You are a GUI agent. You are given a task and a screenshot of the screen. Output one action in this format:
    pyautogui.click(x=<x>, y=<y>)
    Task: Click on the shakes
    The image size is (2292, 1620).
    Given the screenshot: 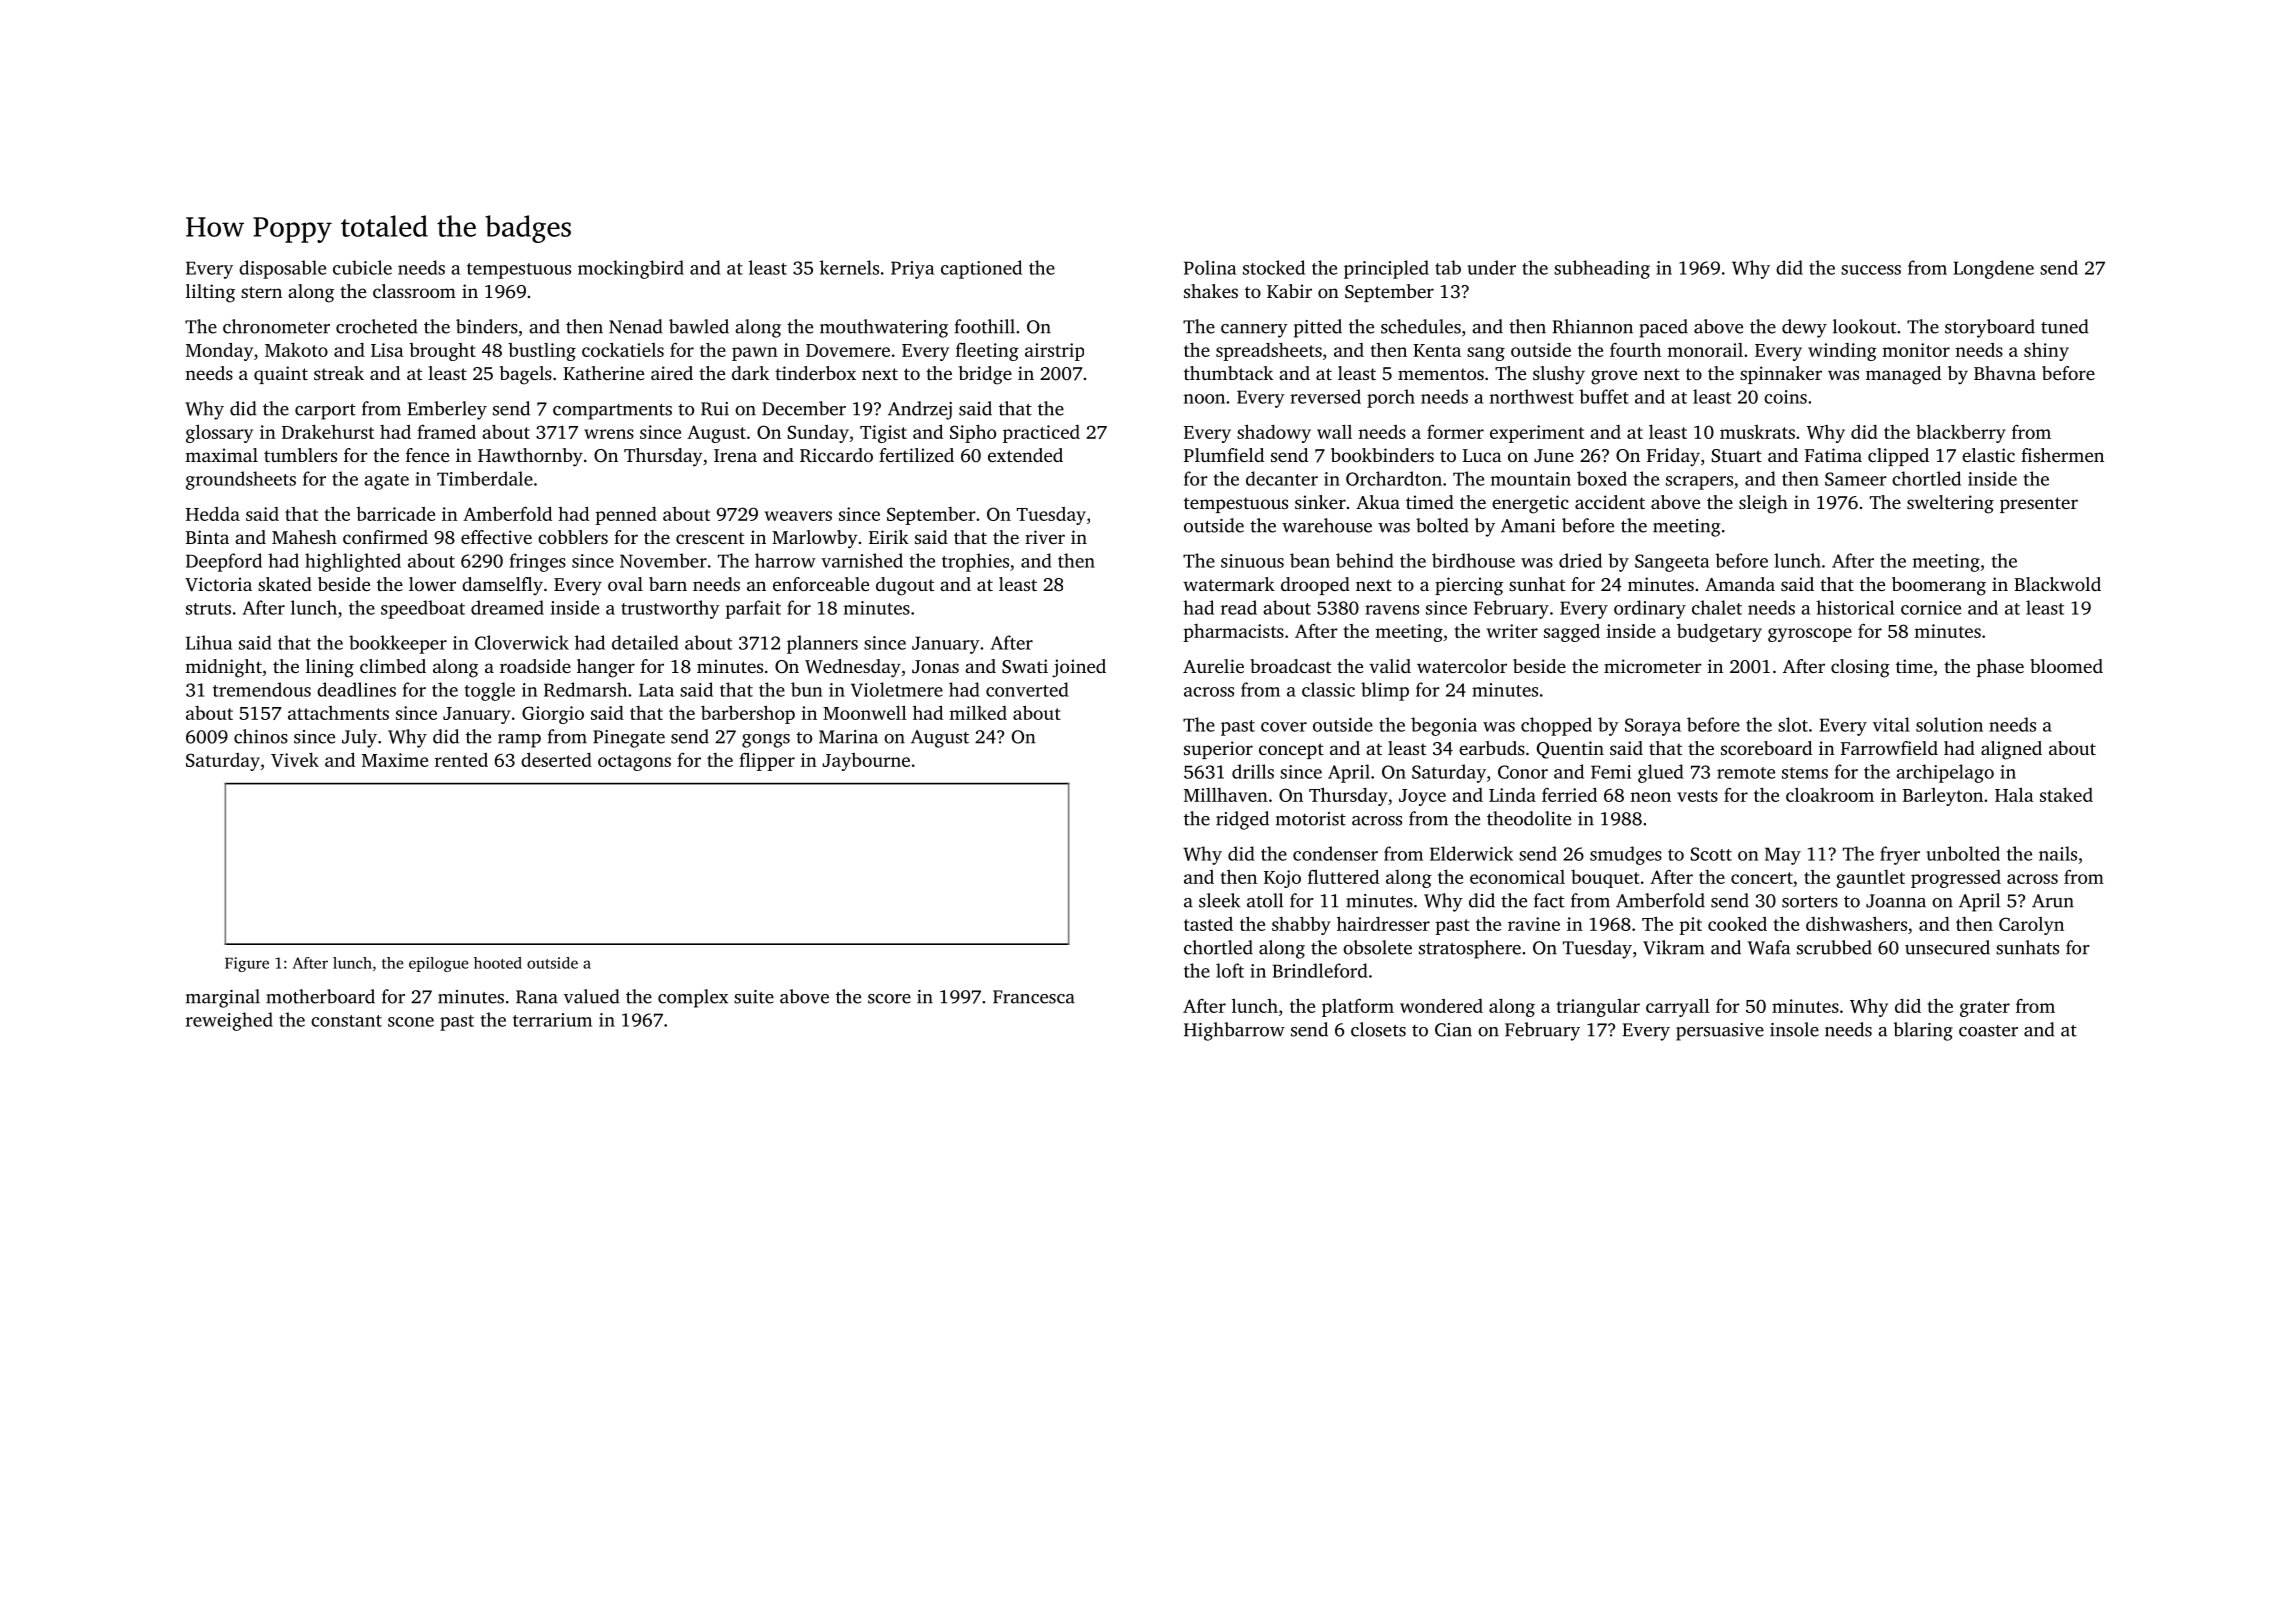 What is the action you would take?
    pyautogui.click(x=1211, y=291)
